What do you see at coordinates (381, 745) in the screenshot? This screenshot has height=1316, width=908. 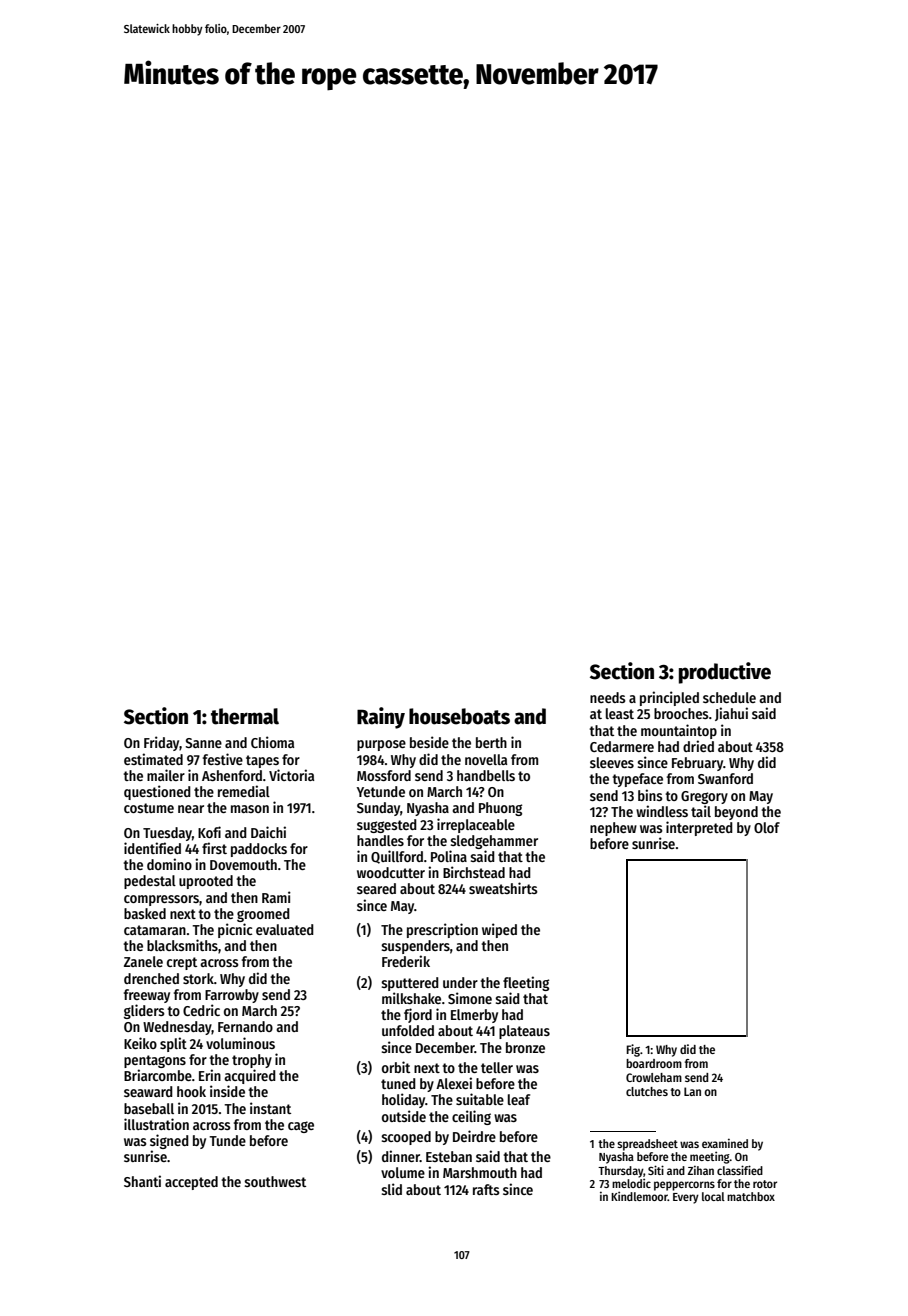 I see `purpose` at bounding box center [381, 745].
